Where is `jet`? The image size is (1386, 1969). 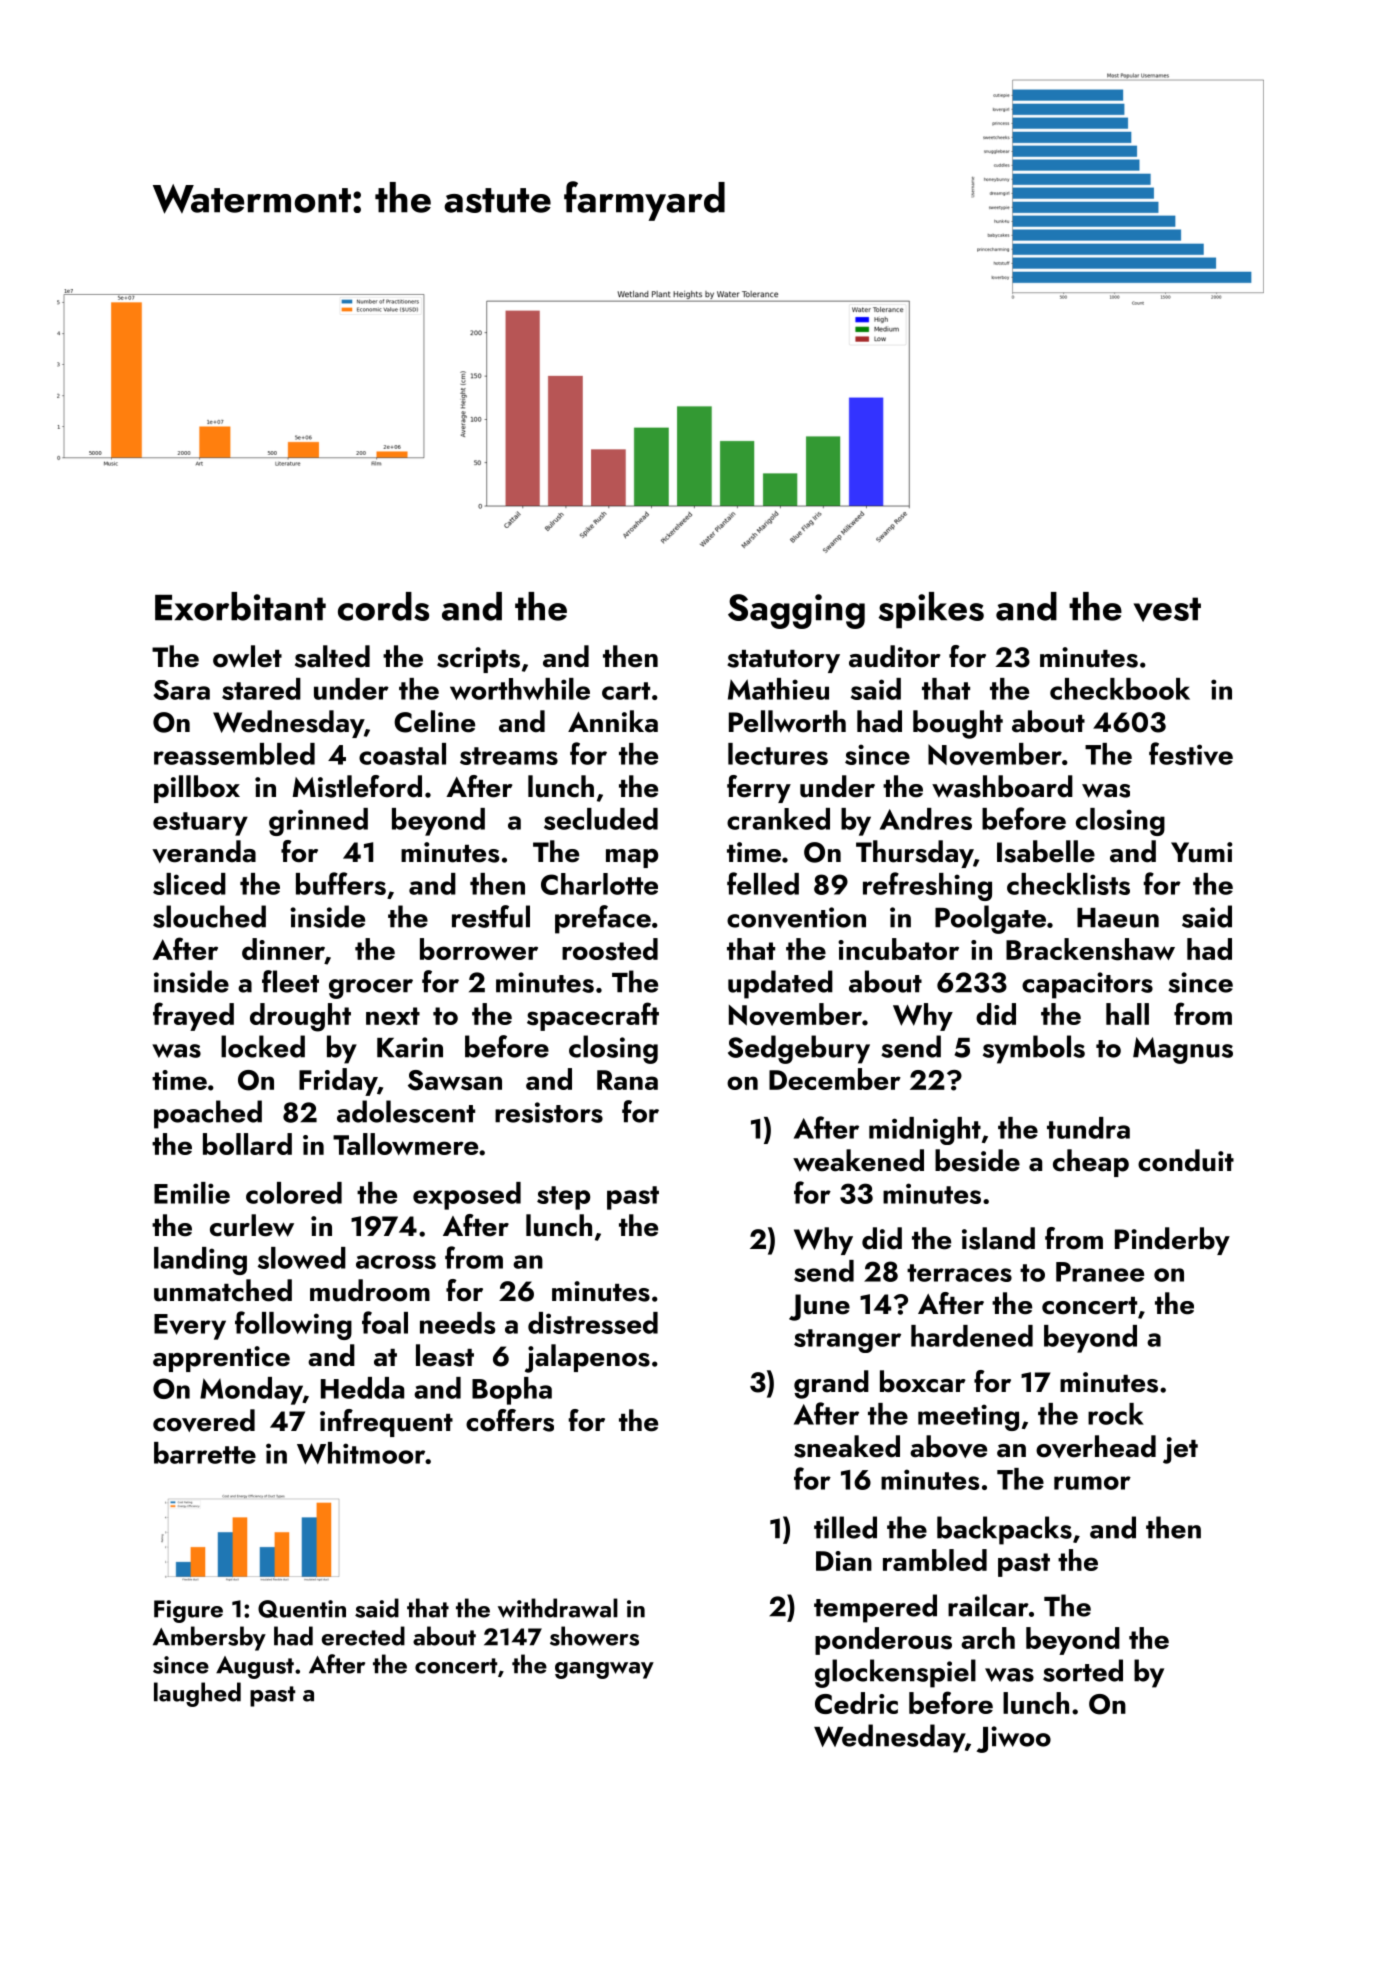 jet is located at coordinates (1180, 1450).
